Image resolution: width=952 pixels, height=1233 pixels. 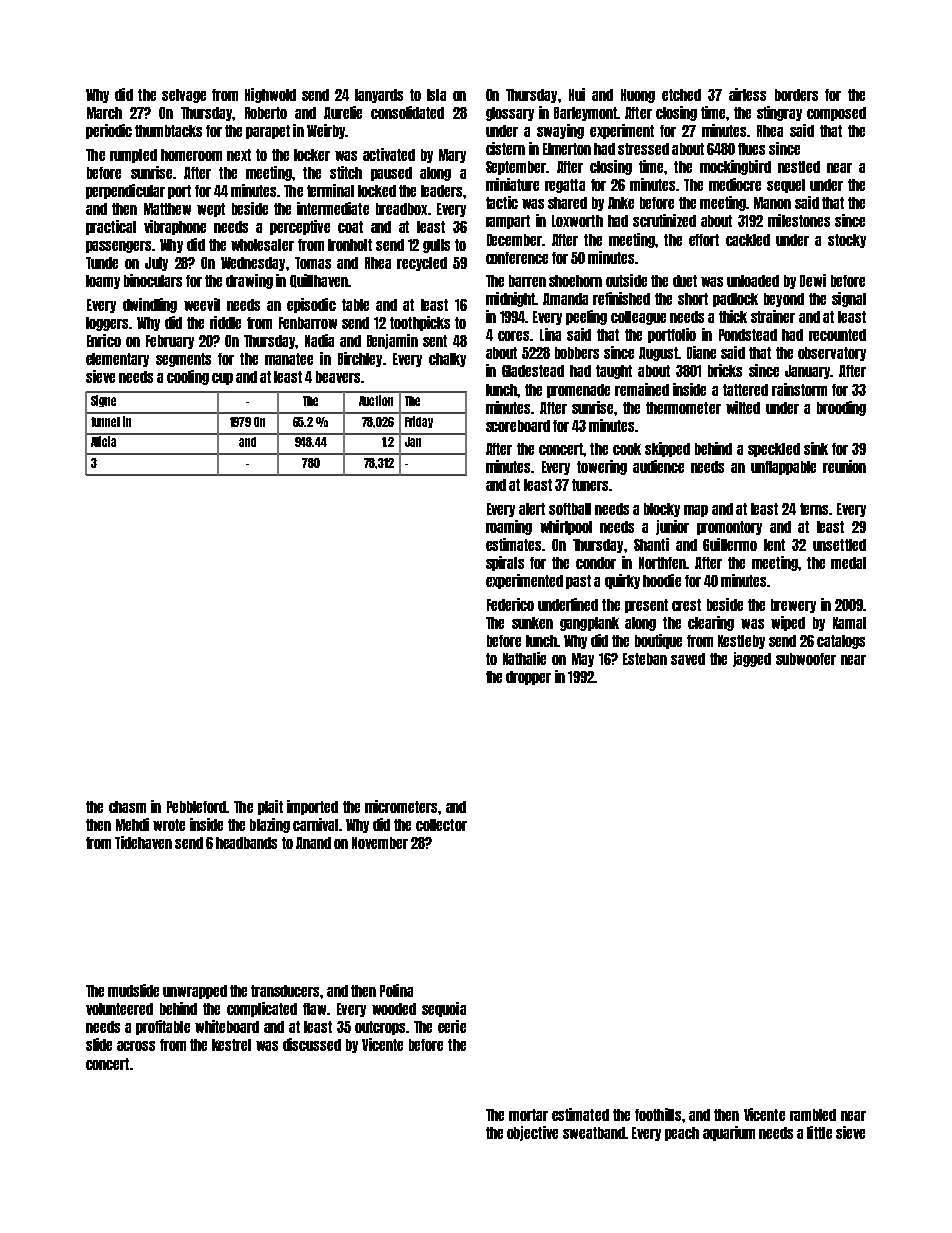 What do you see at coordinates (528, 678) in the screenshot?
I see `dropper` at bounding box center [528, 678].
